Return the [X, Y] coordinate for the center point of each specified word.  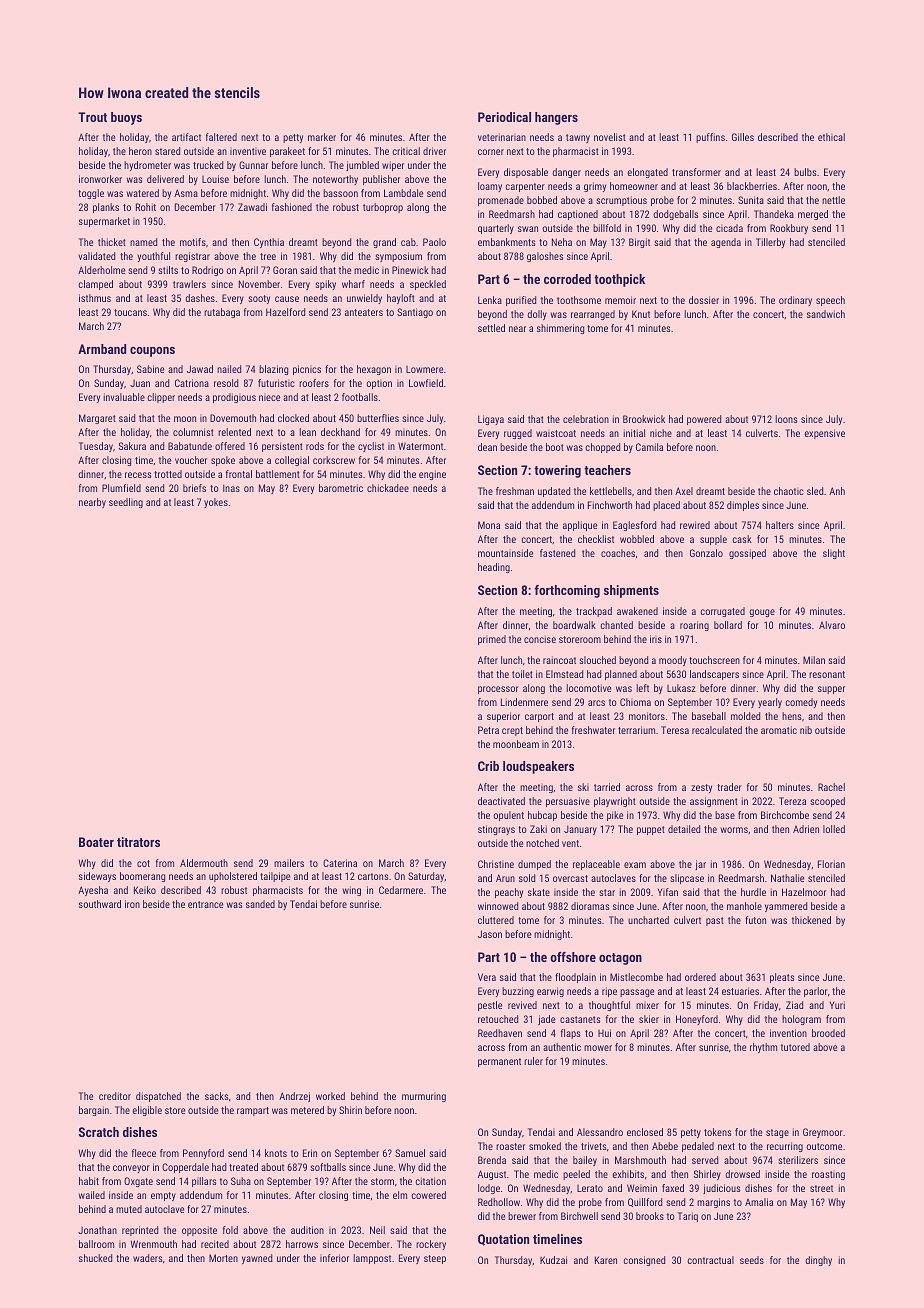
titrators [138, 842]
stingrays [496, 830]
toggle [91, 194]
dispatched [158, 1097]
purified [521, 301]
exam [635, 865]
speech [830, 301]
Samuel [410, 1153]
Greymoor [823, 1133]
